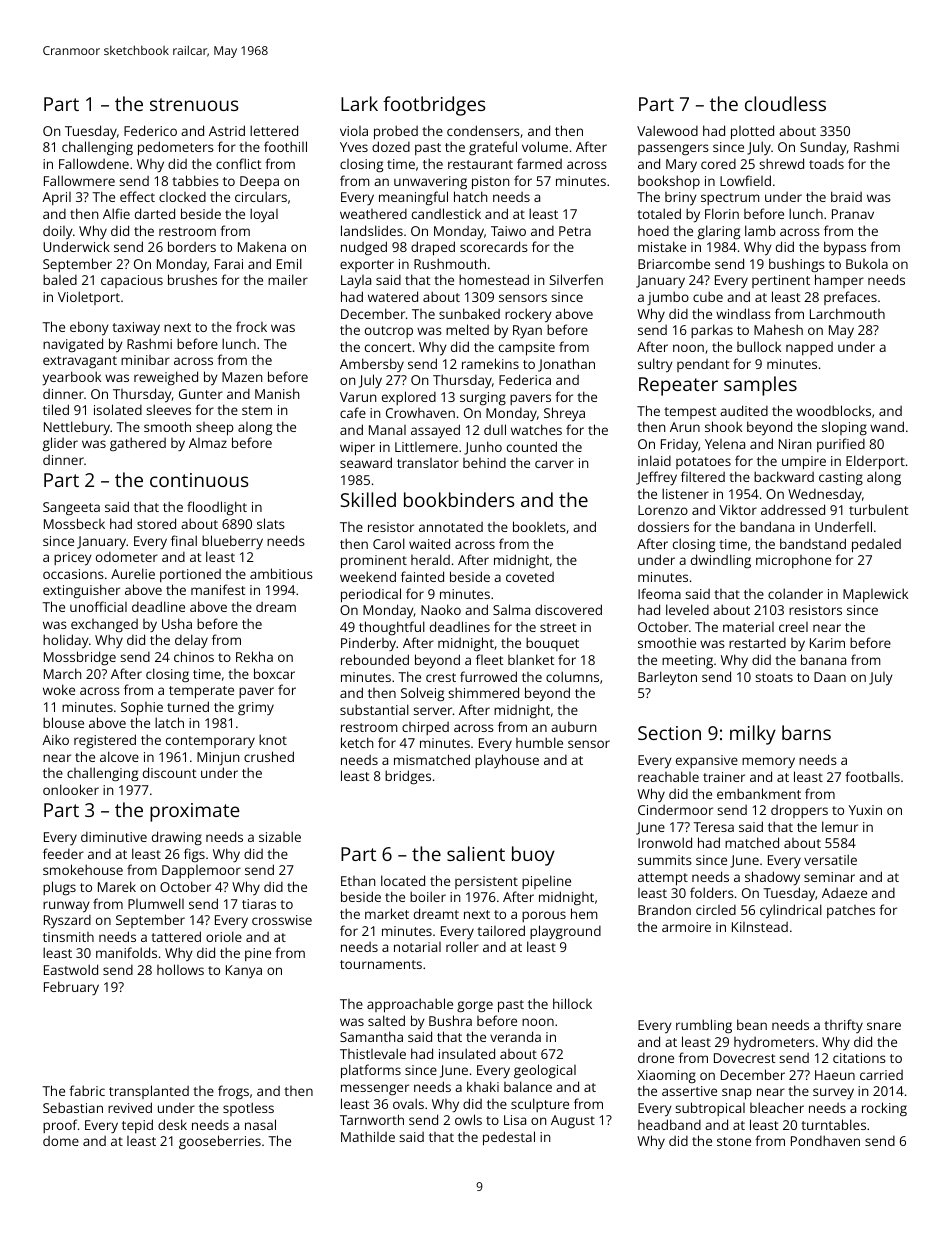  What do you see at coordinates (194, 104) in the screenshot?
I see `strenuous` at bounding box center [194, 104].
